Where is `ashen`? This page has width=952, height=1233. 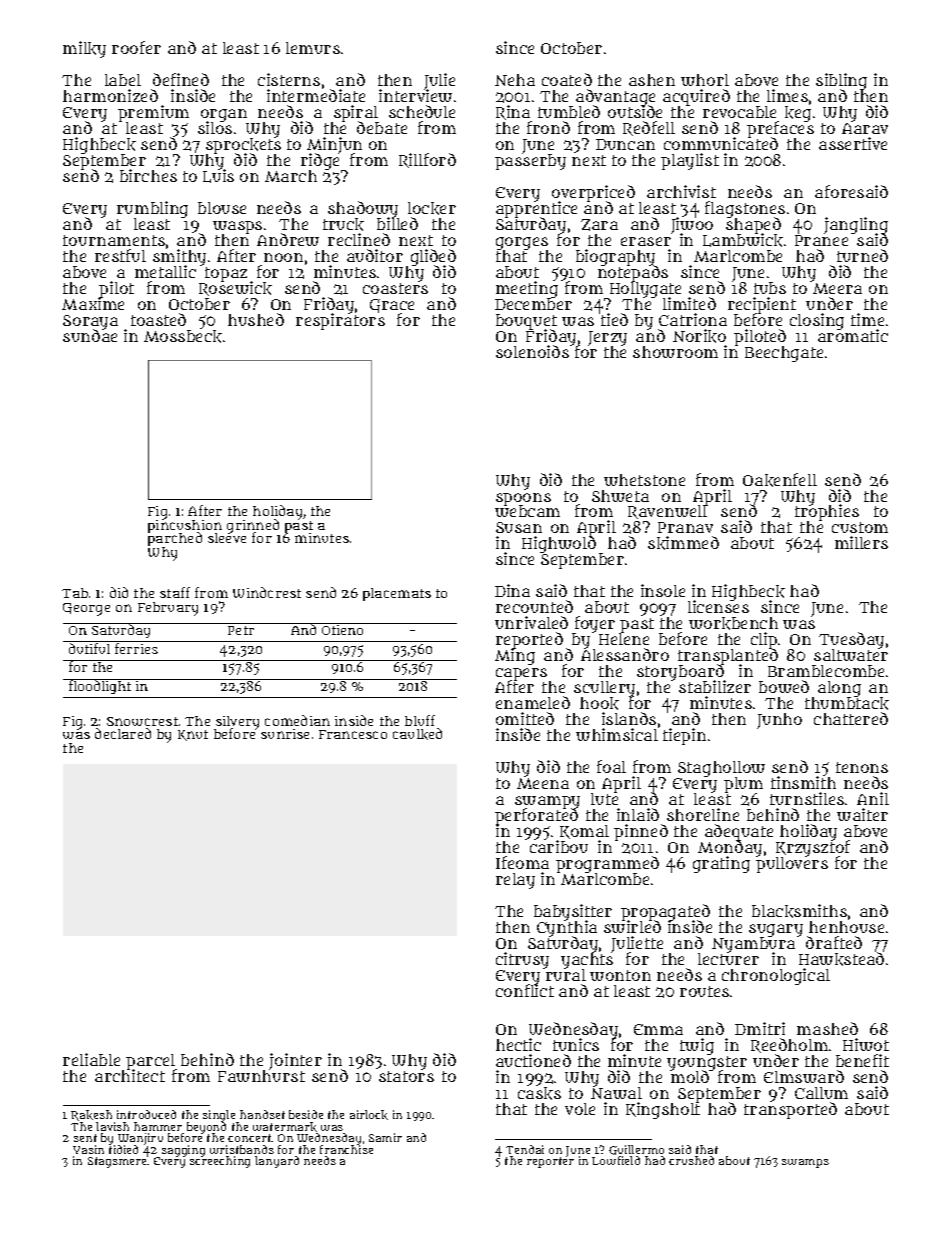
ashen is located at coordinates (652, 80).
